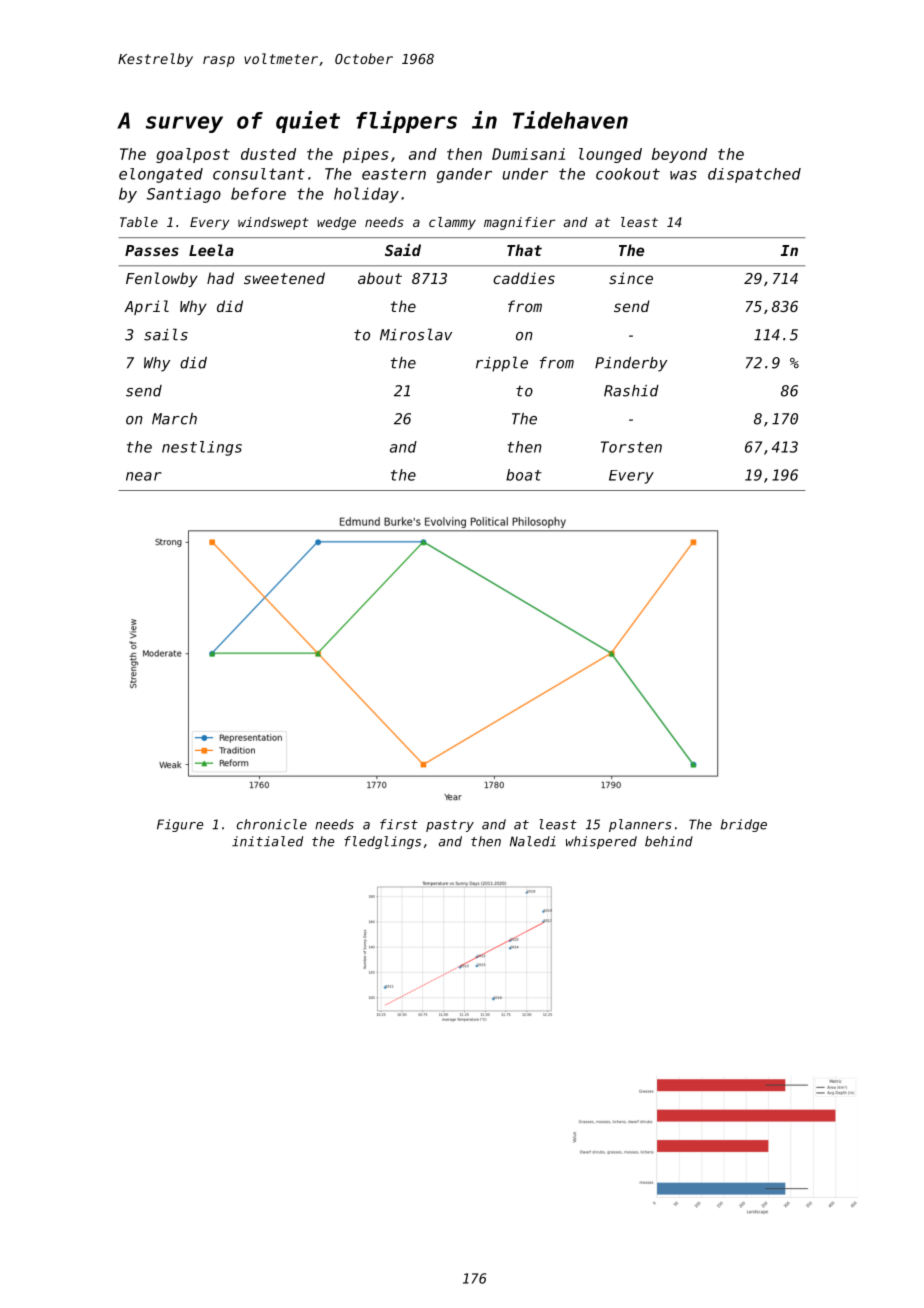 Image resolution: width=924 pixels, height=1308 pixels. What do you see at coordinates (631, 364) in the page?
I see `Pinderby` at bounding box center [631, 364].
